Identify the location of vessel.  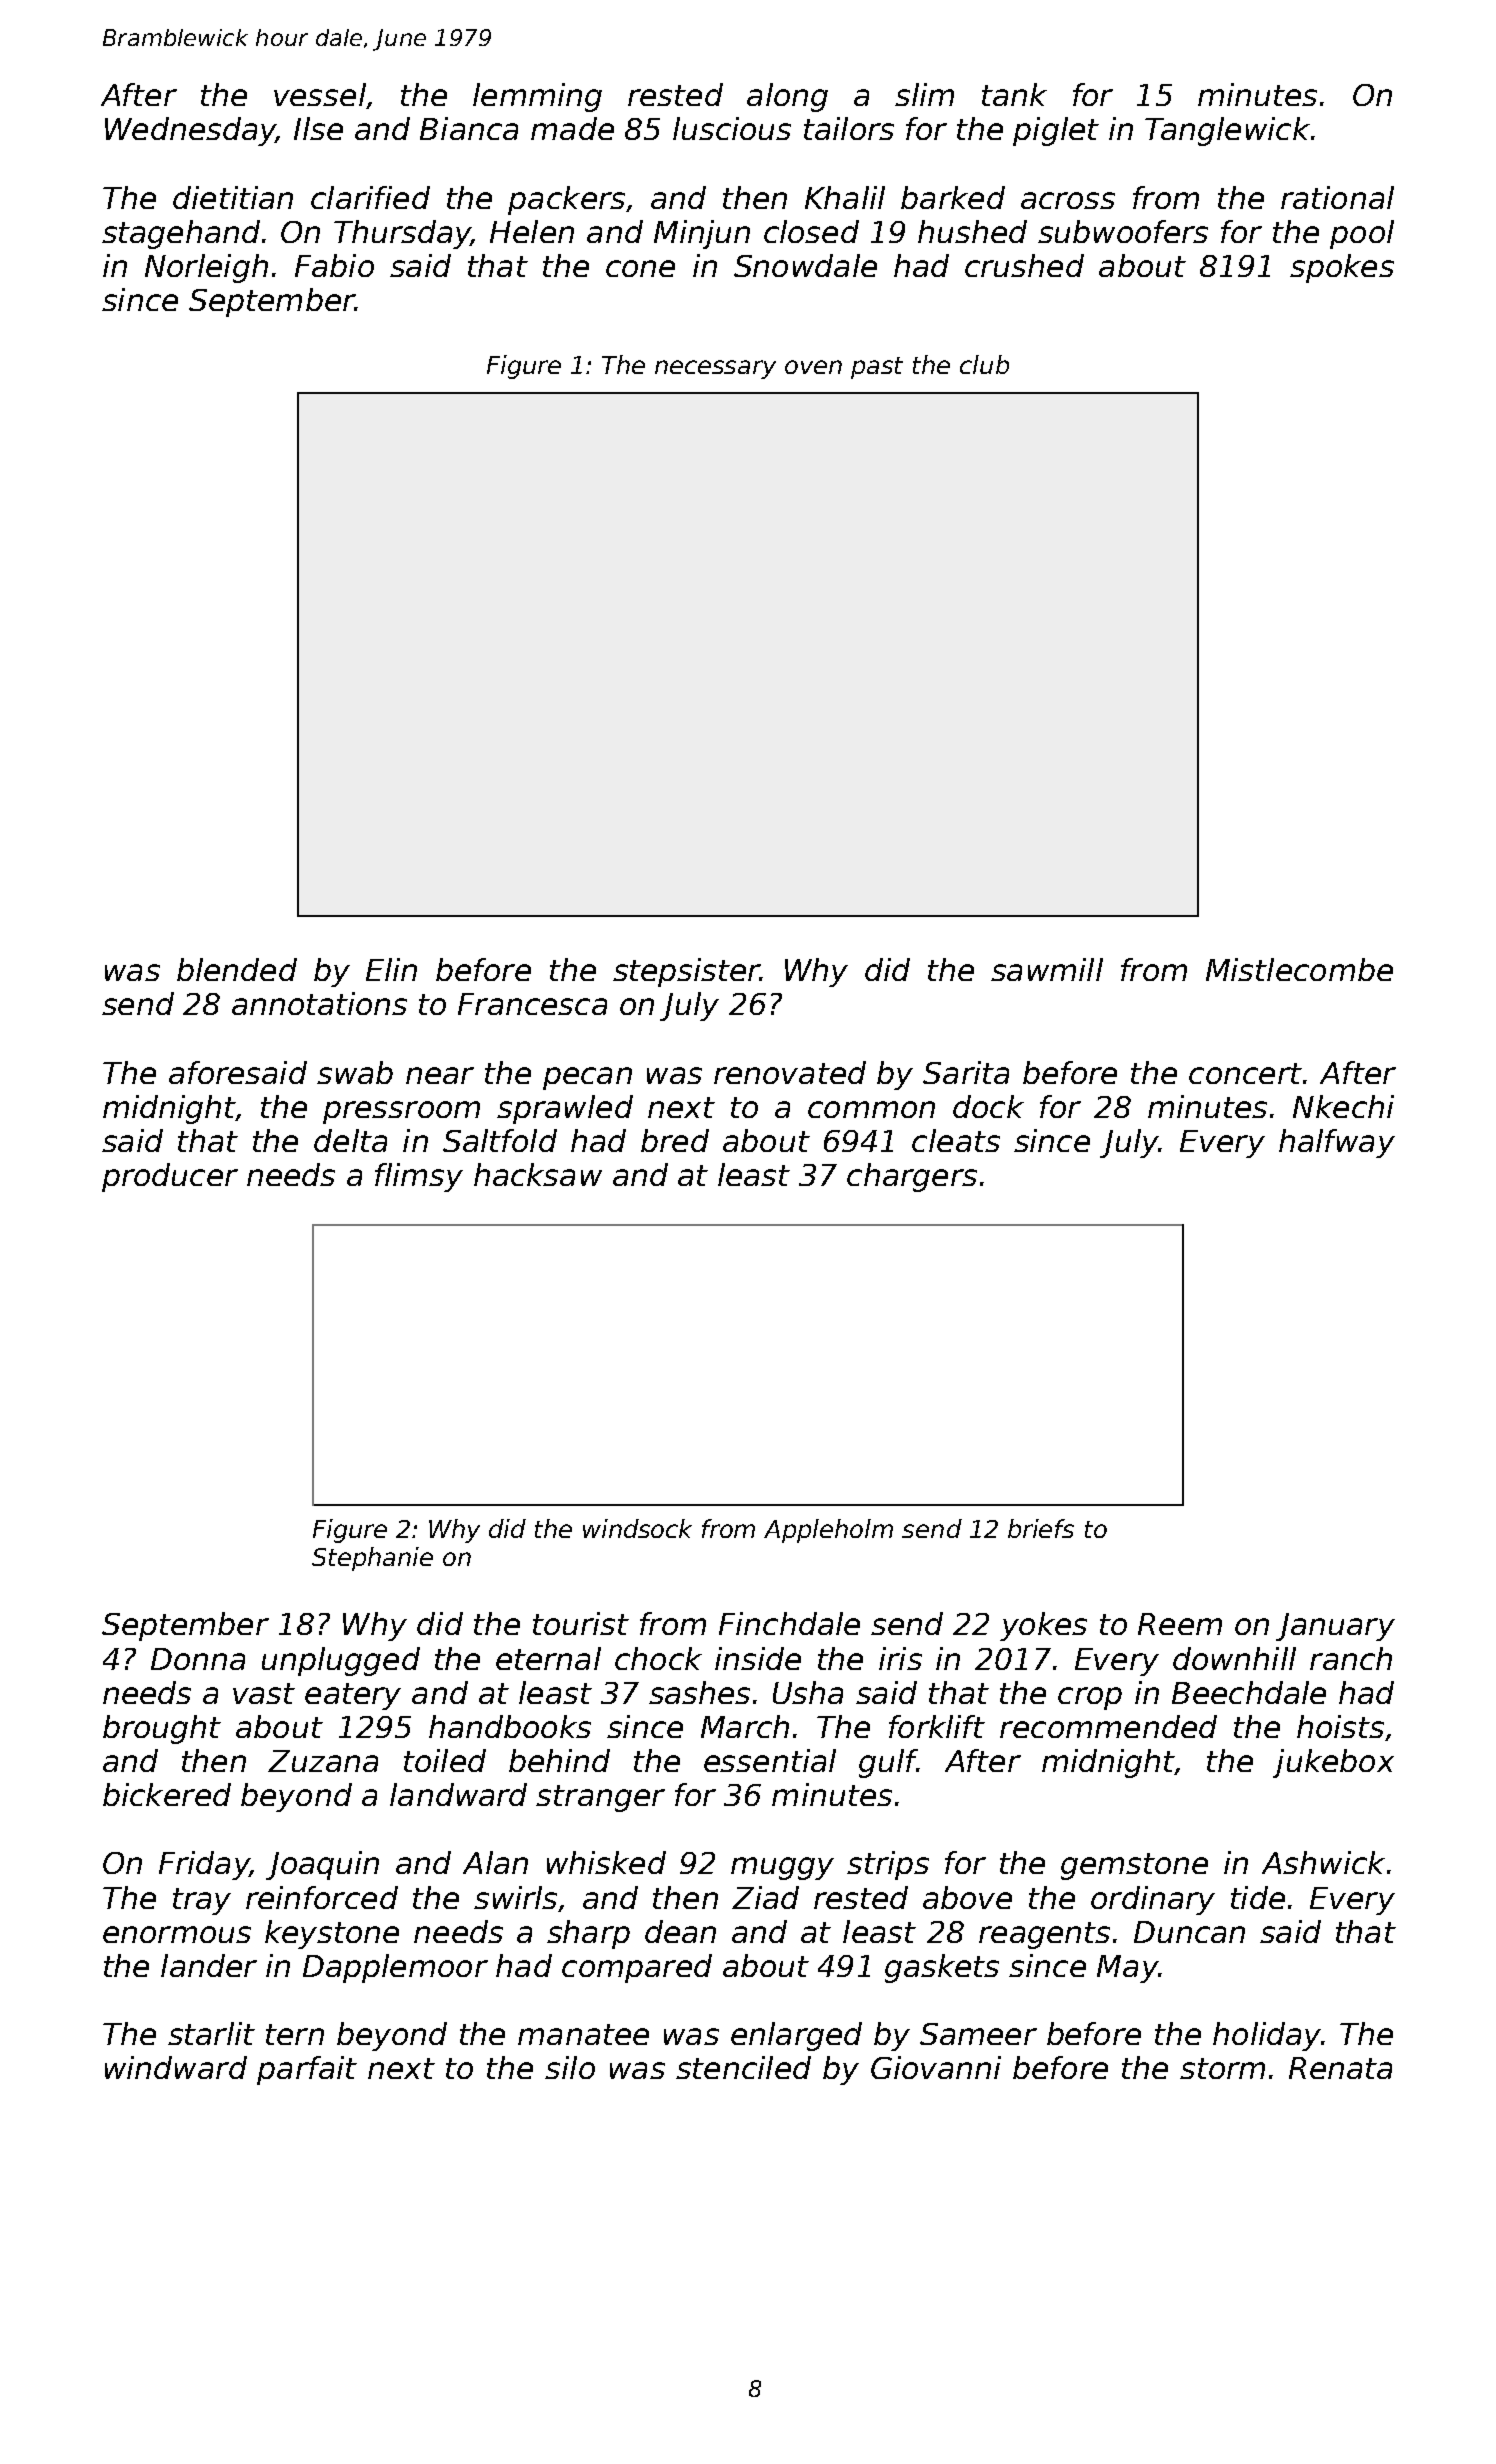
(320, 94).
